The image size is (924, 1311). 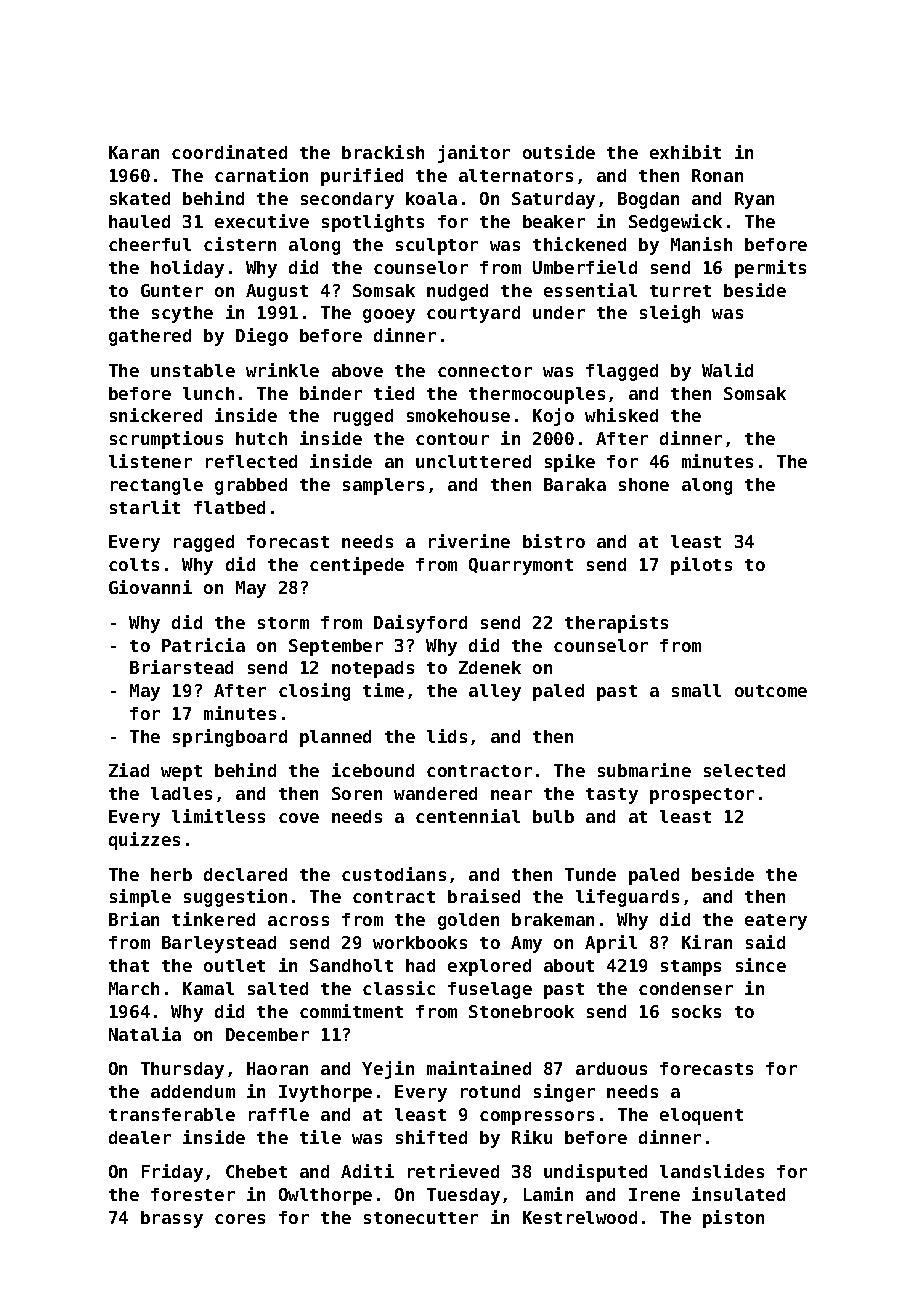 What do you see at coordinates (489, 967) in the image?
I see `explored` at bounding box center [489, 967].
